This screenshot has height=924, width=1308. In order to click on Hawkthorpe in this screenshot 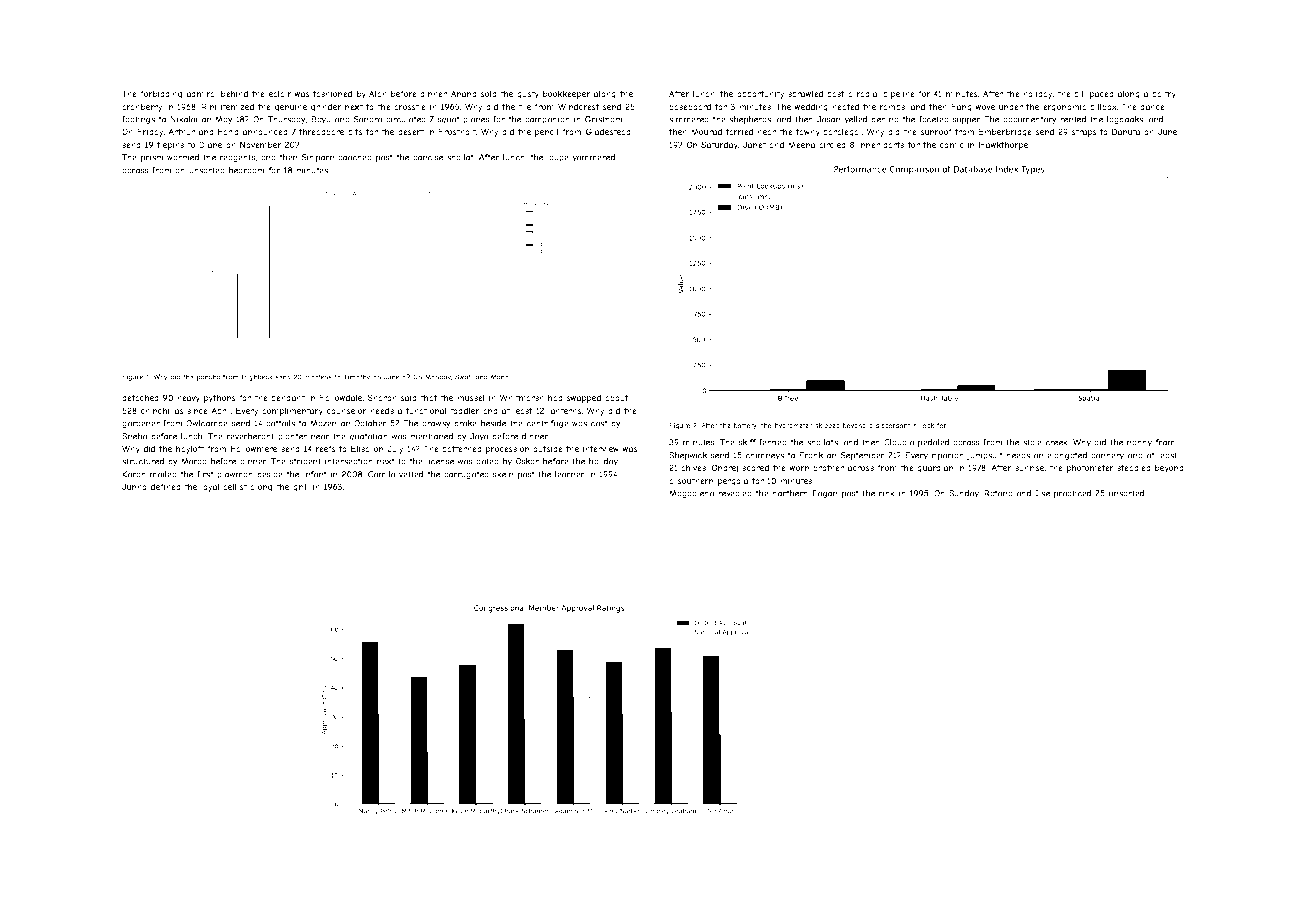, I will do `click(1003, 145)`.
